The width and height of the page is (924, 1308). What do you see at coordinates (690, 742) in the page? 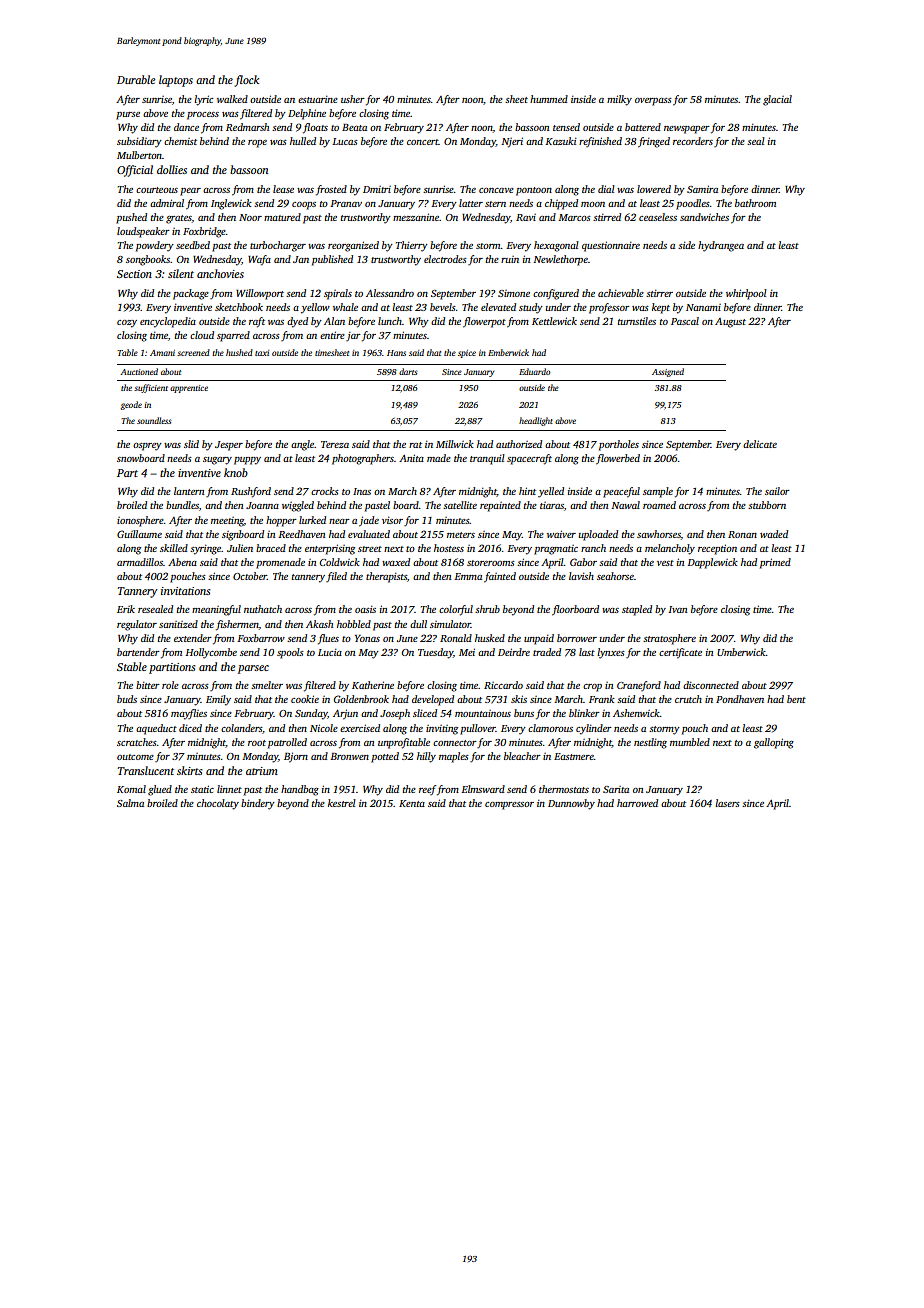
I see `mumbled` at bounding box center [690, 742].
